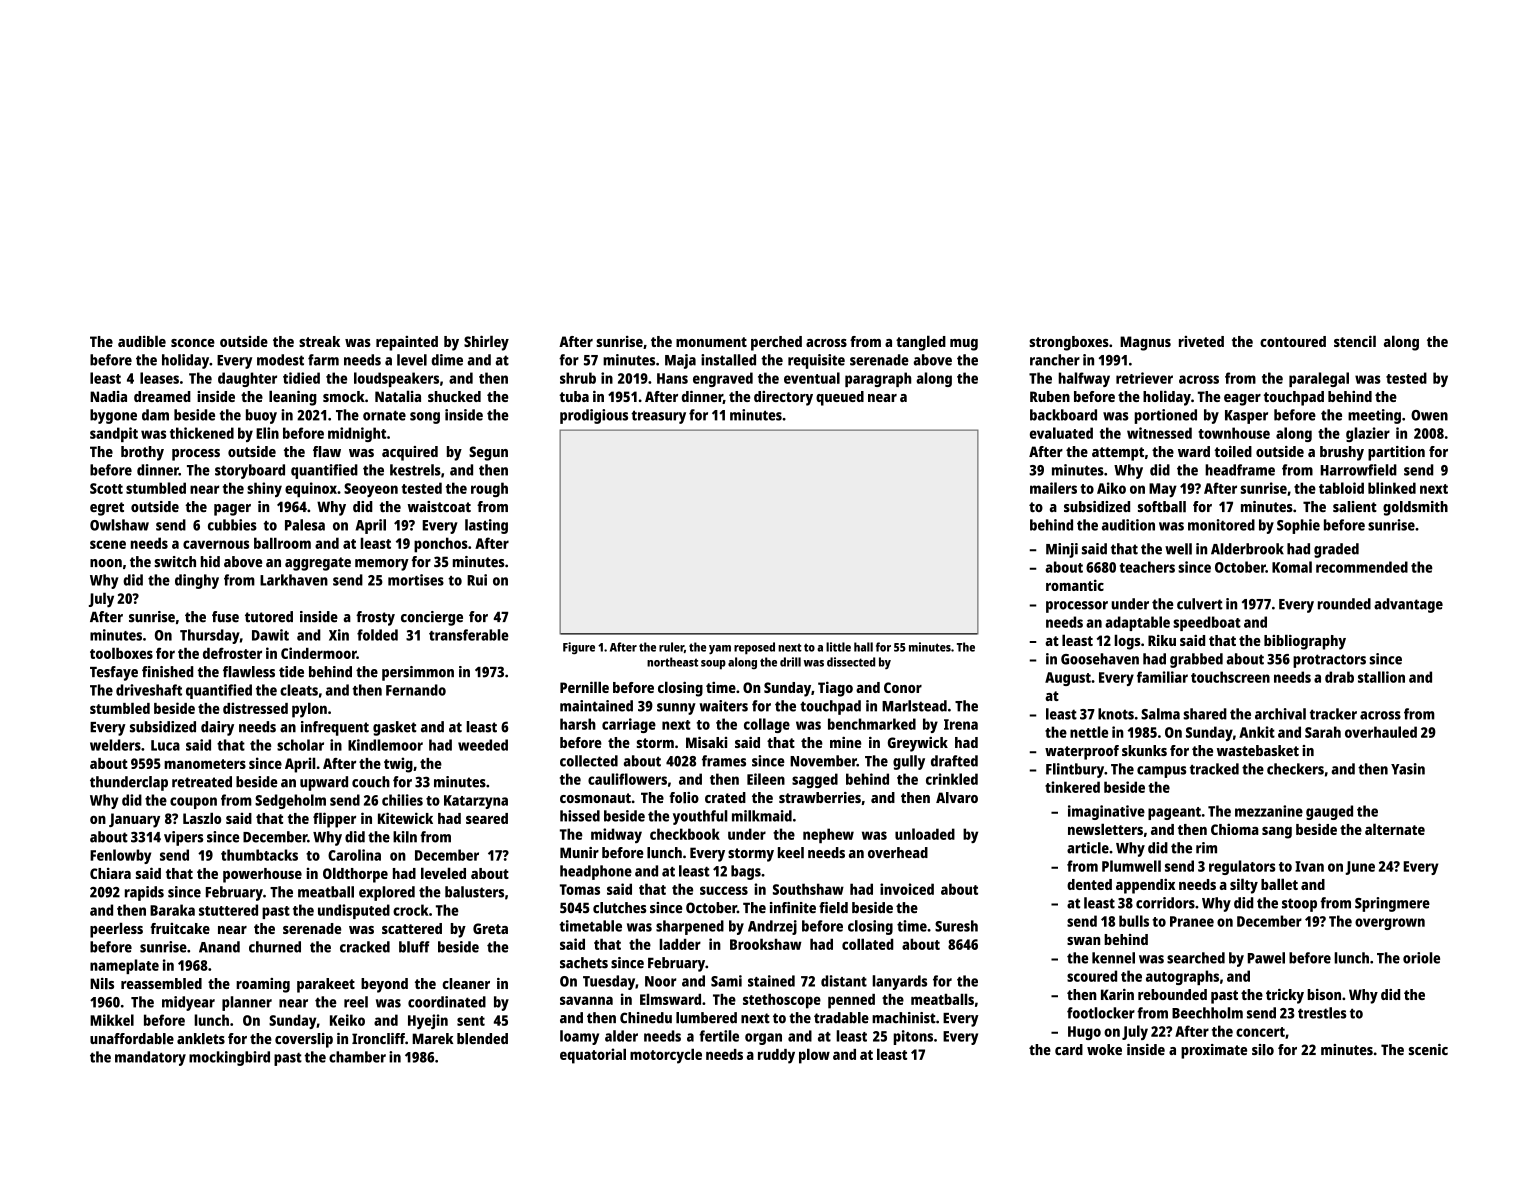  What do you see at coordinates (711, 342) in the document?
I see `monument` at bounding box center [711, 342].
